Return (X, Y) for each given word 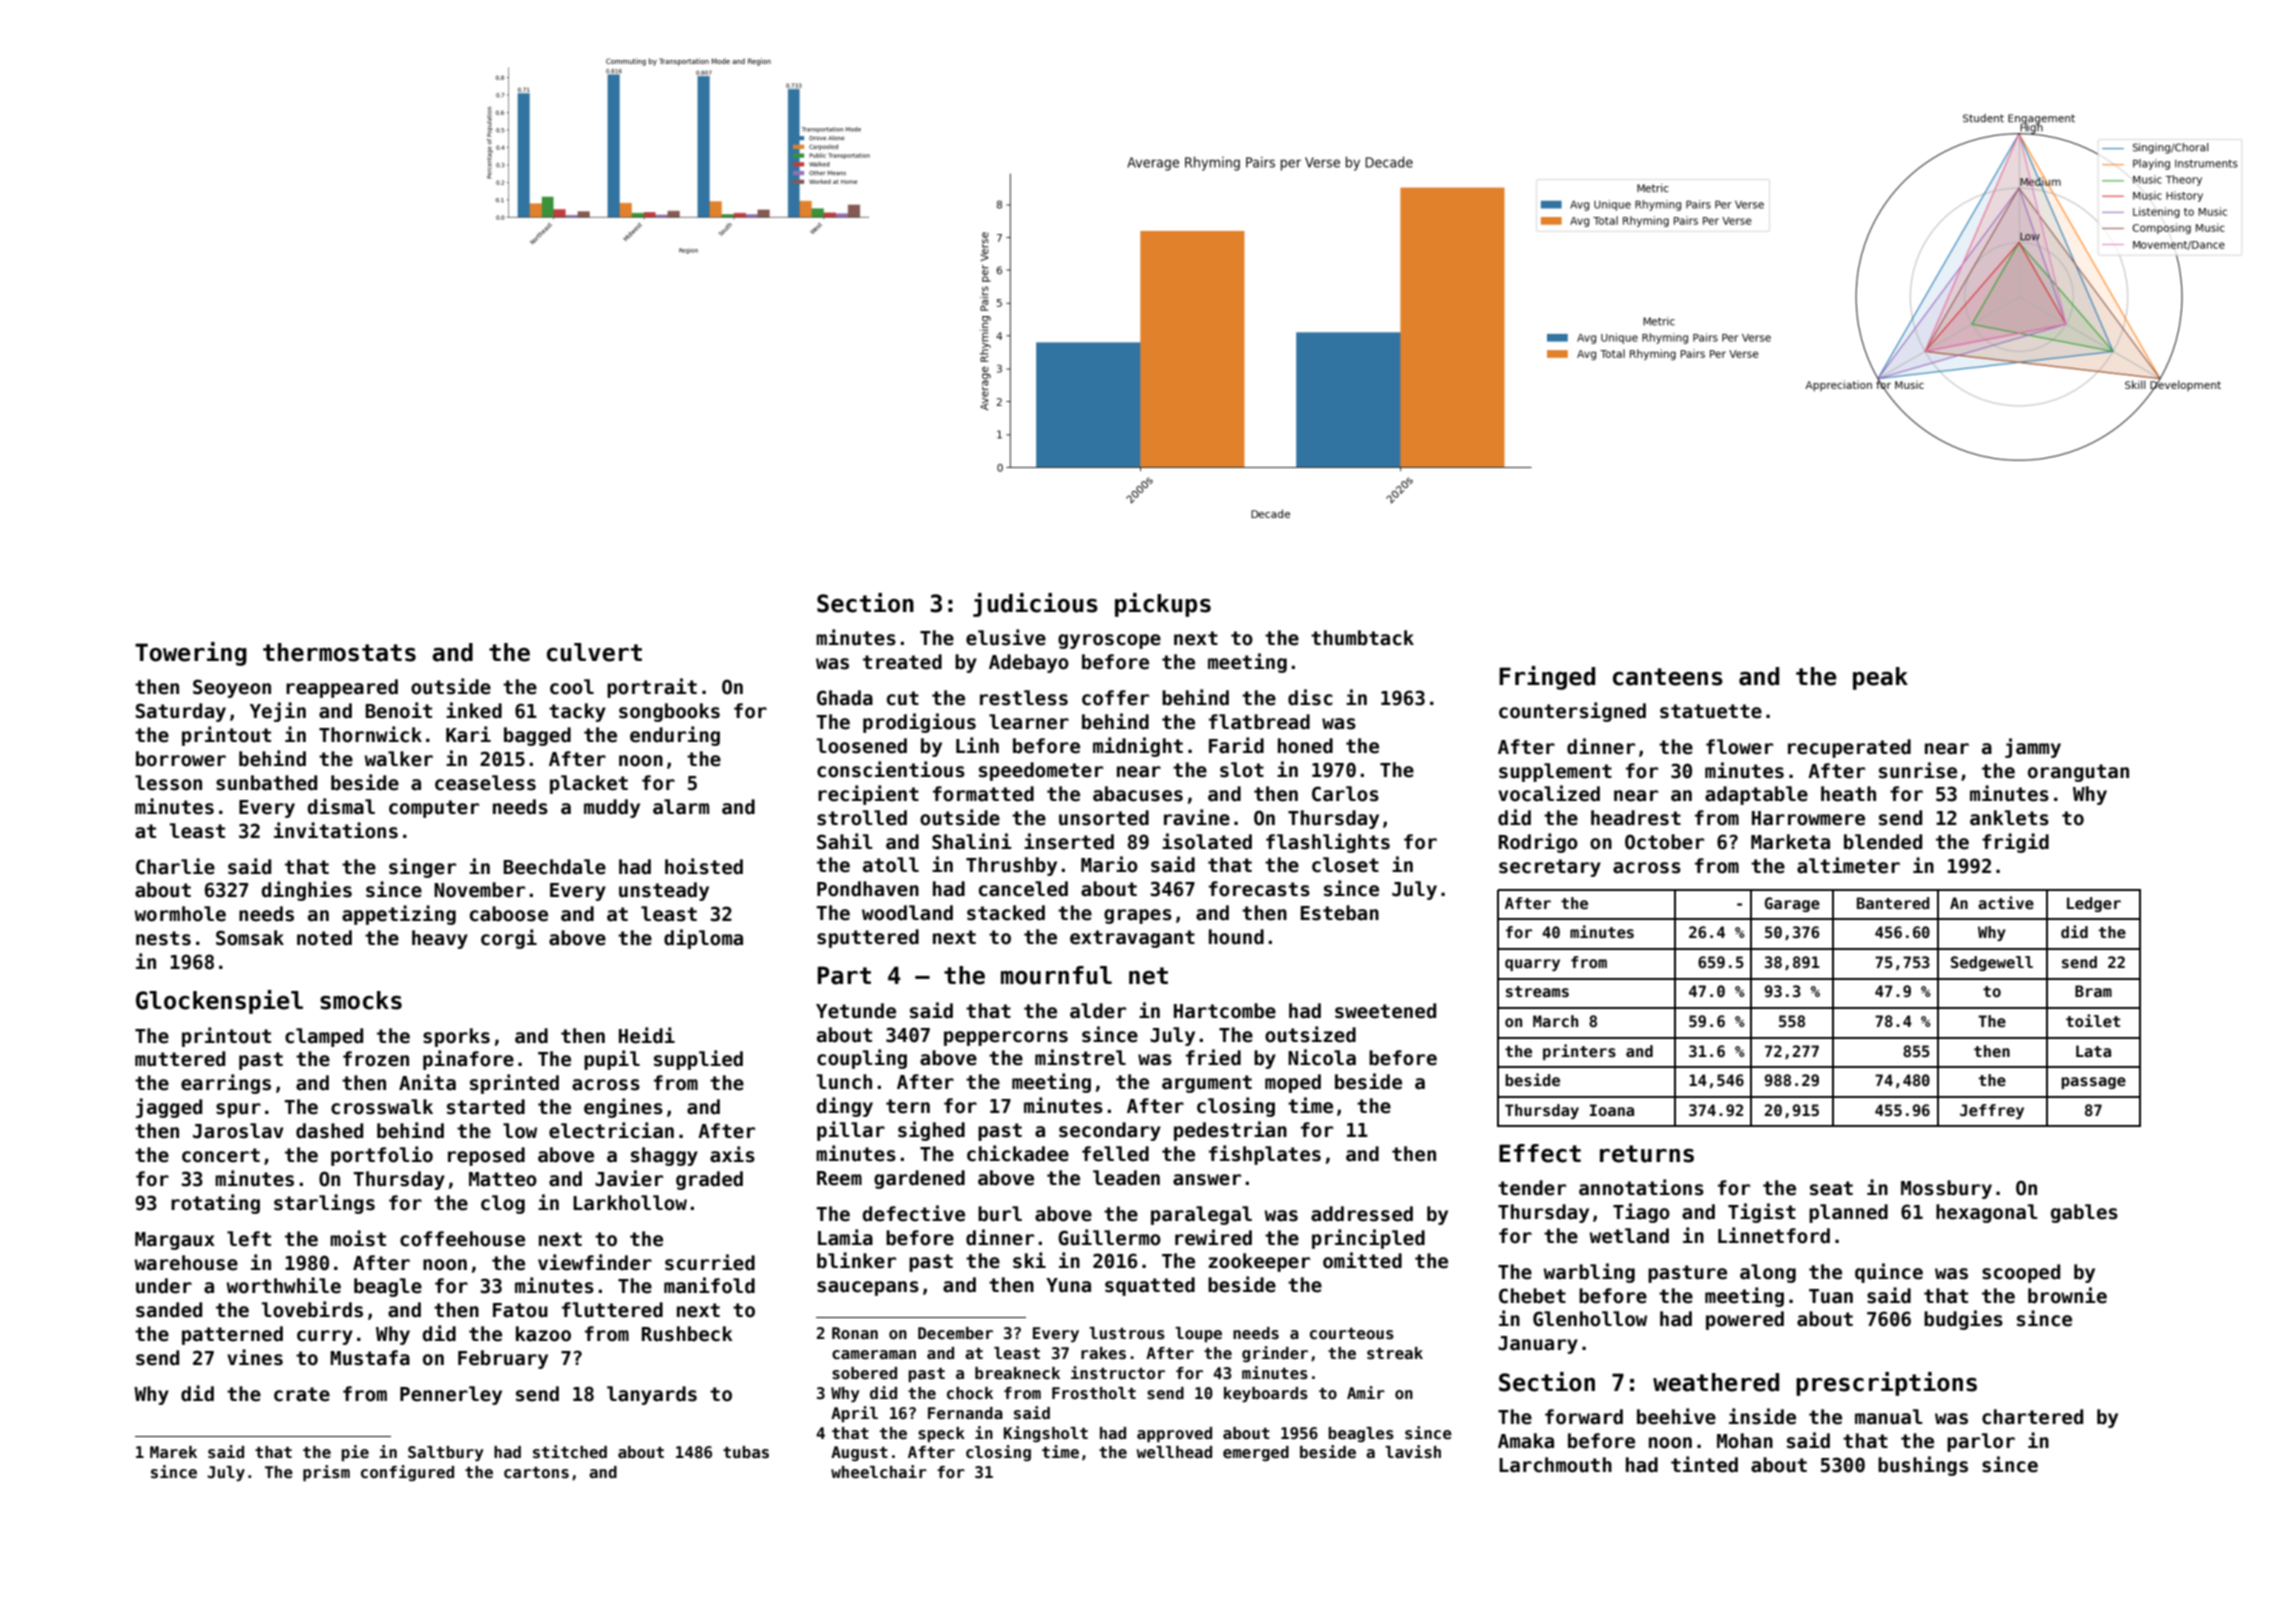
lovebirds (312, 1309)
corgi (509, 939)
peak (1880, 678)
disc (1310, 697)
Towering (191, 654)
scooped (2021, 1273)
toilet (2093, 1020)
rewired (1213, 1237)
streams (1537, 991)
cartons (536, 1473)
